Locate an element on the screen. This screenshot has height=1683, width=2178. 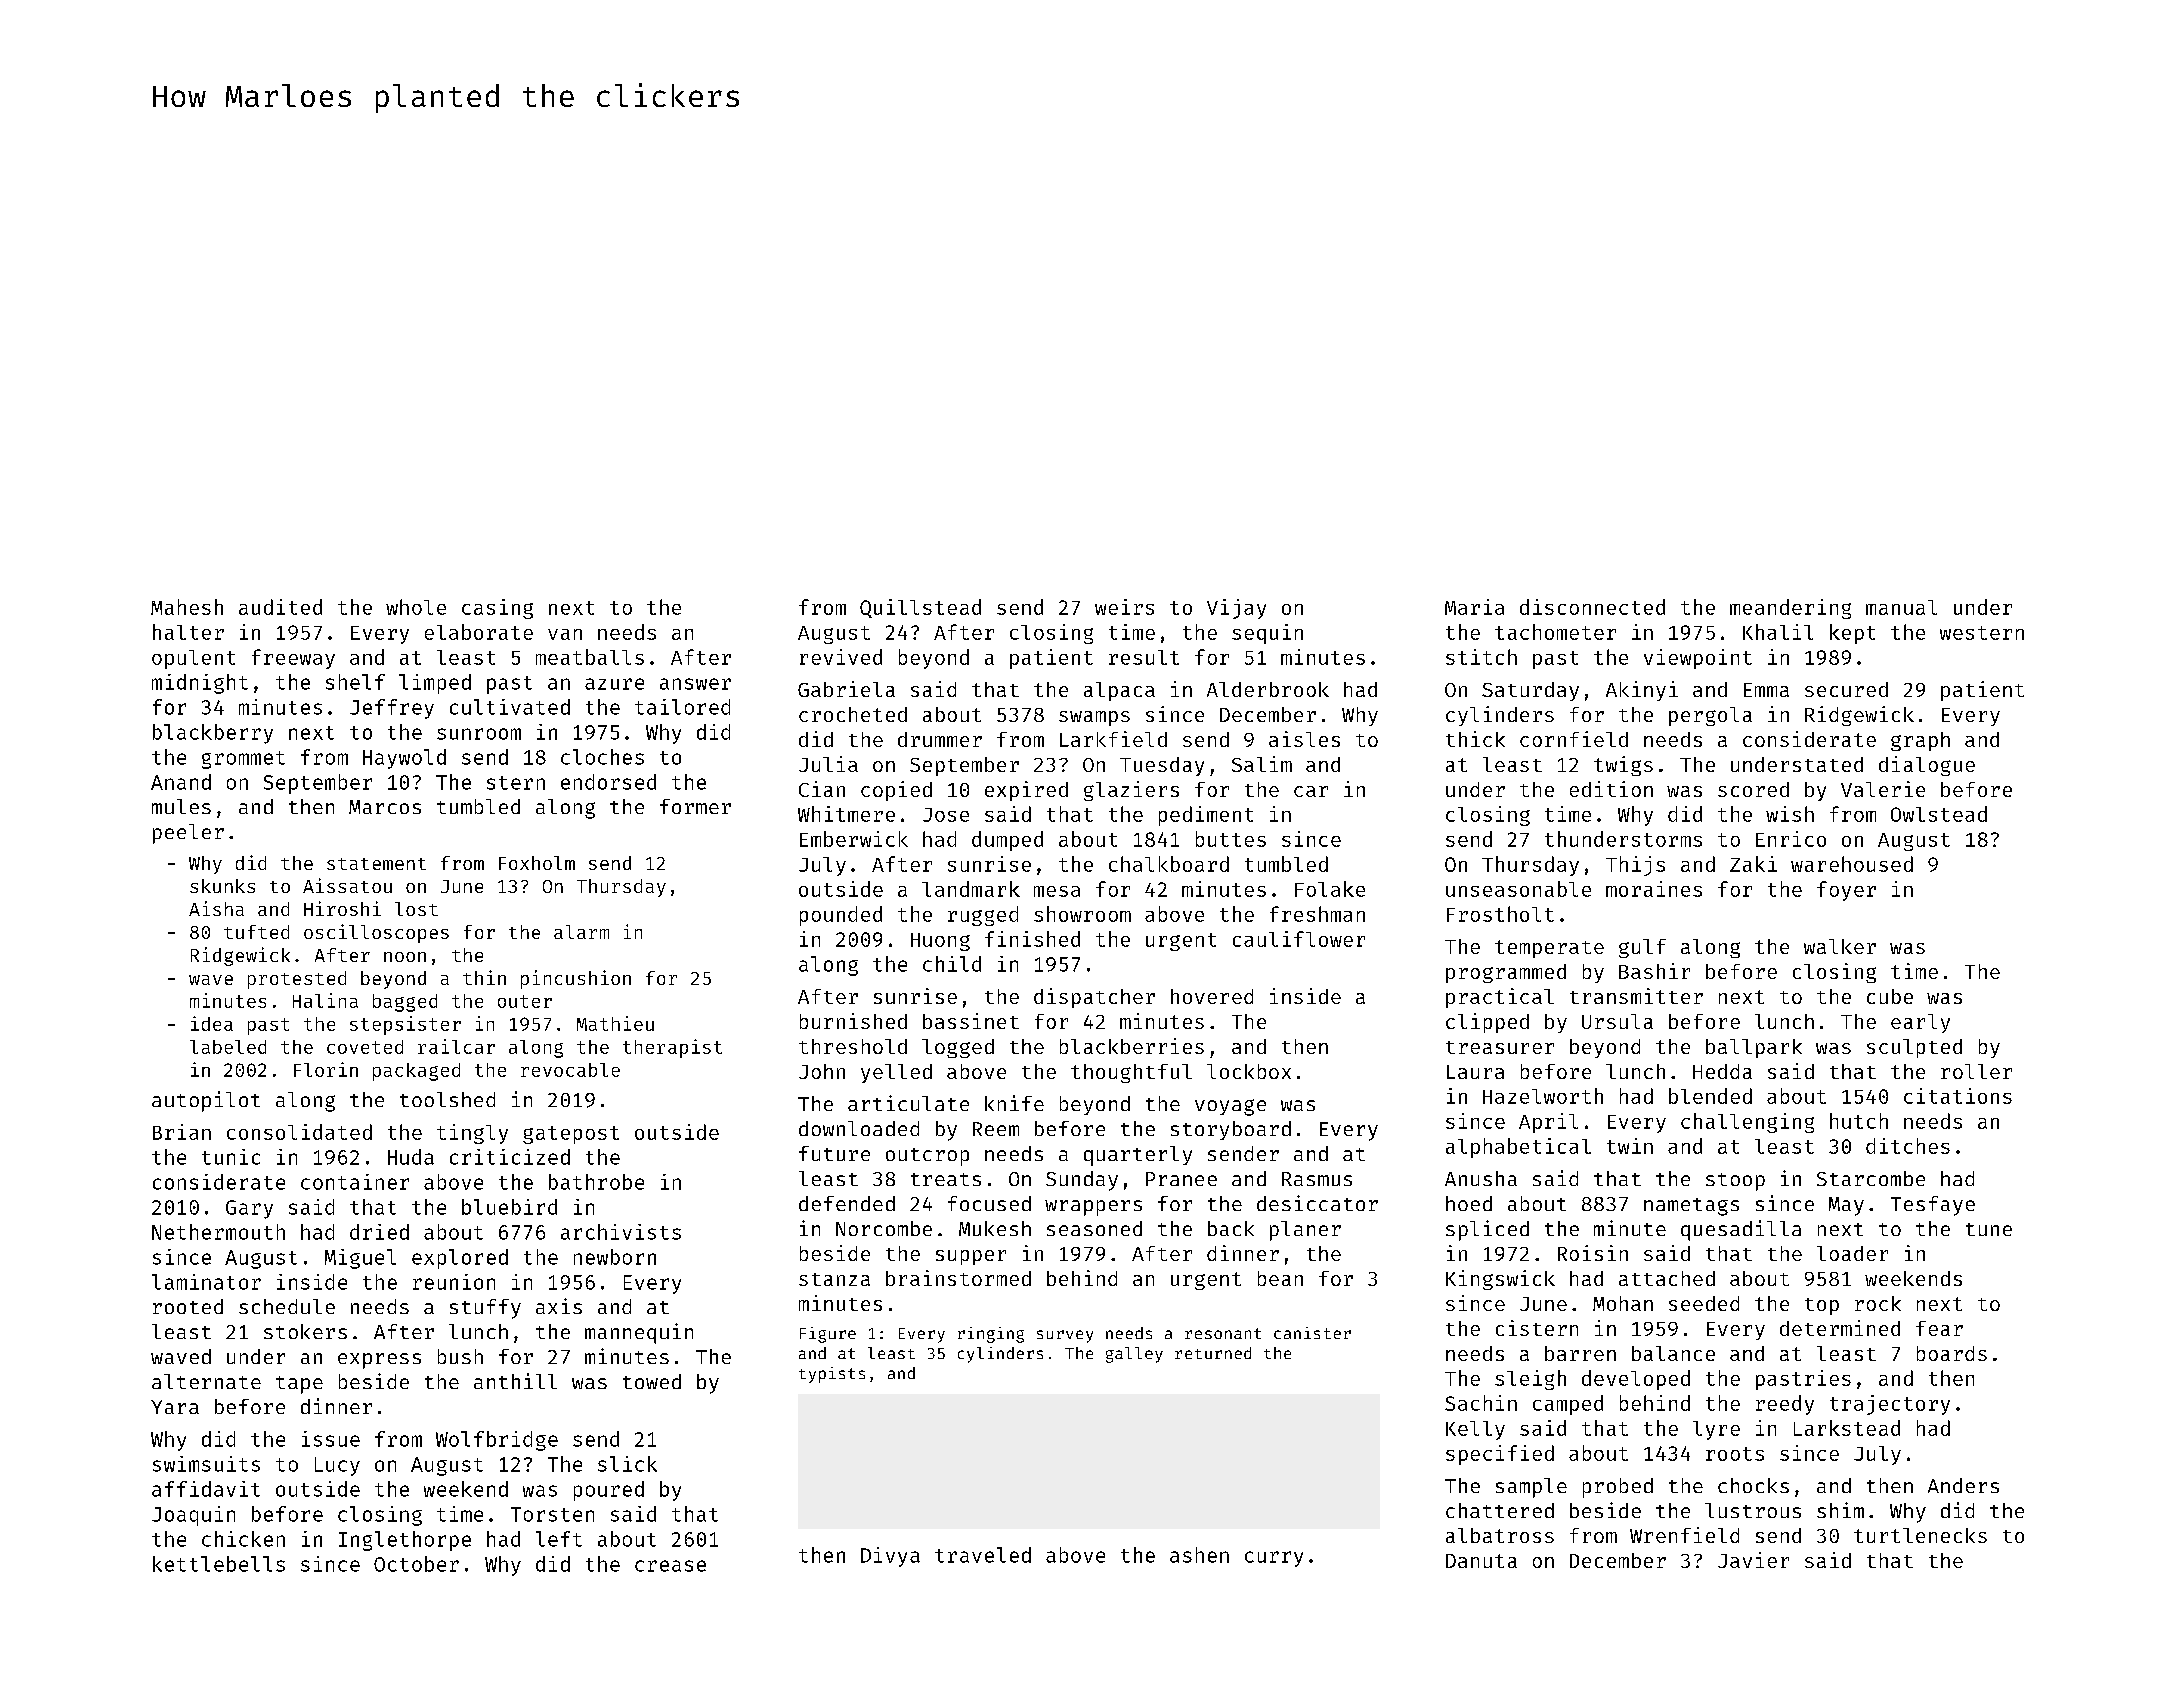
kettlebells is located at coordinates (219, 1564).
